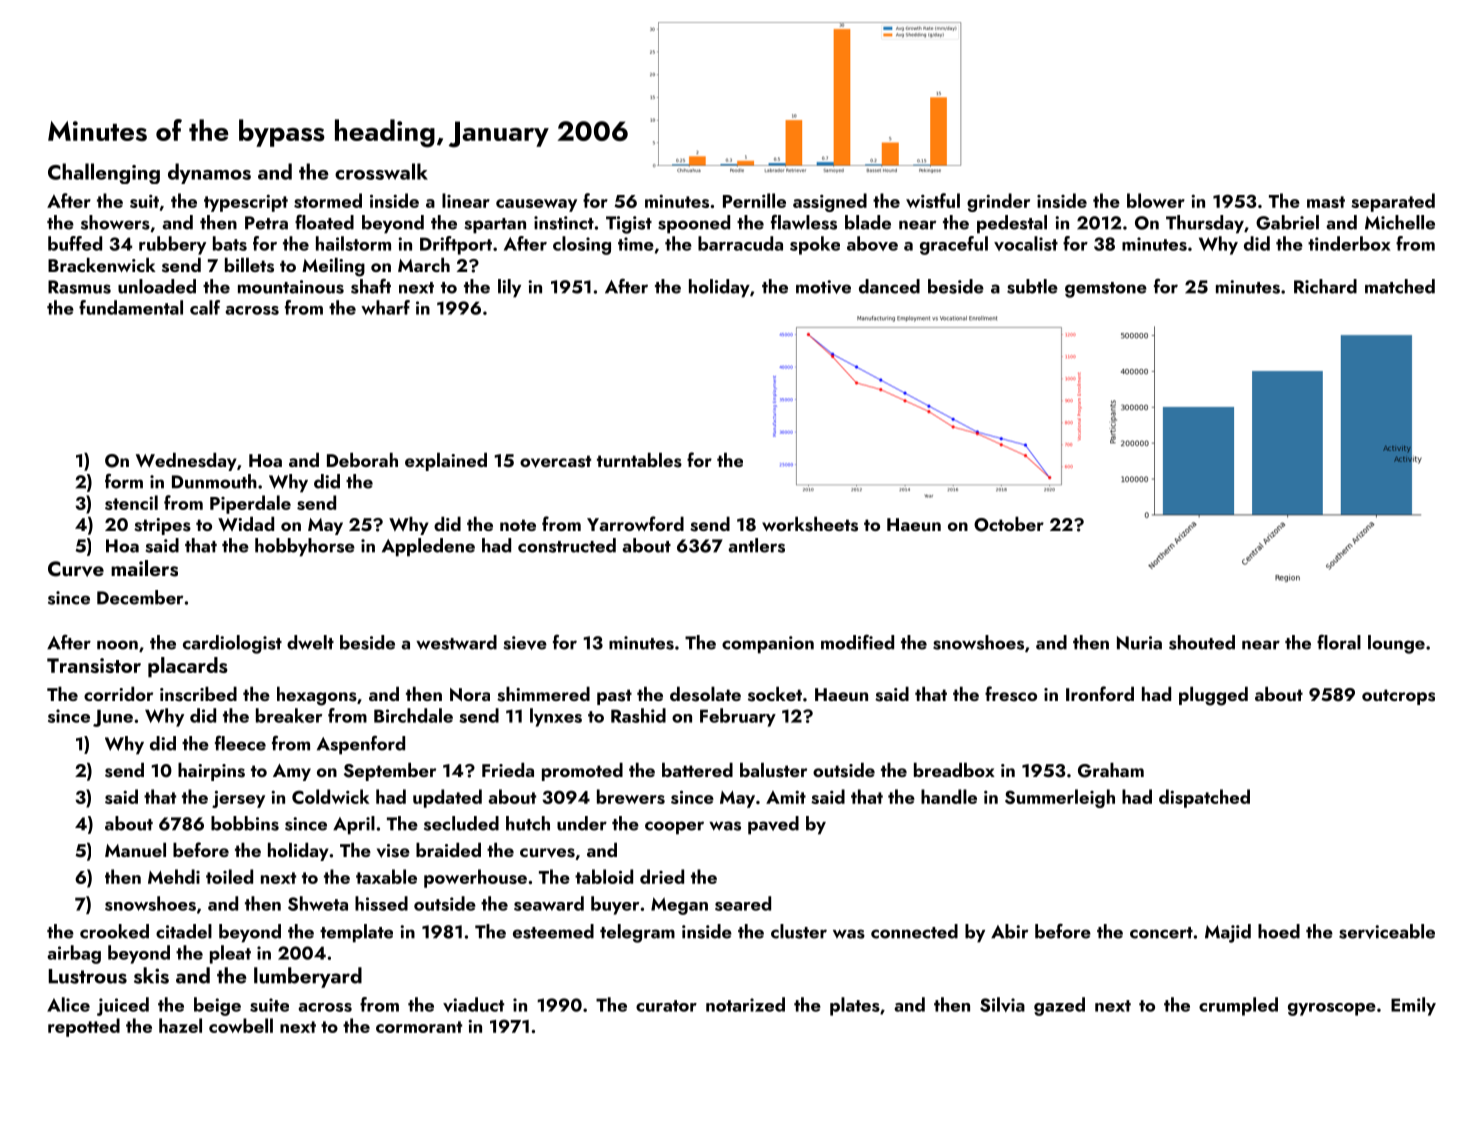 This document has height=1146, width=1483. What do you see at coordinates (461, 823) in the document?
I see `secluded` at bounding box center [461, 823].
